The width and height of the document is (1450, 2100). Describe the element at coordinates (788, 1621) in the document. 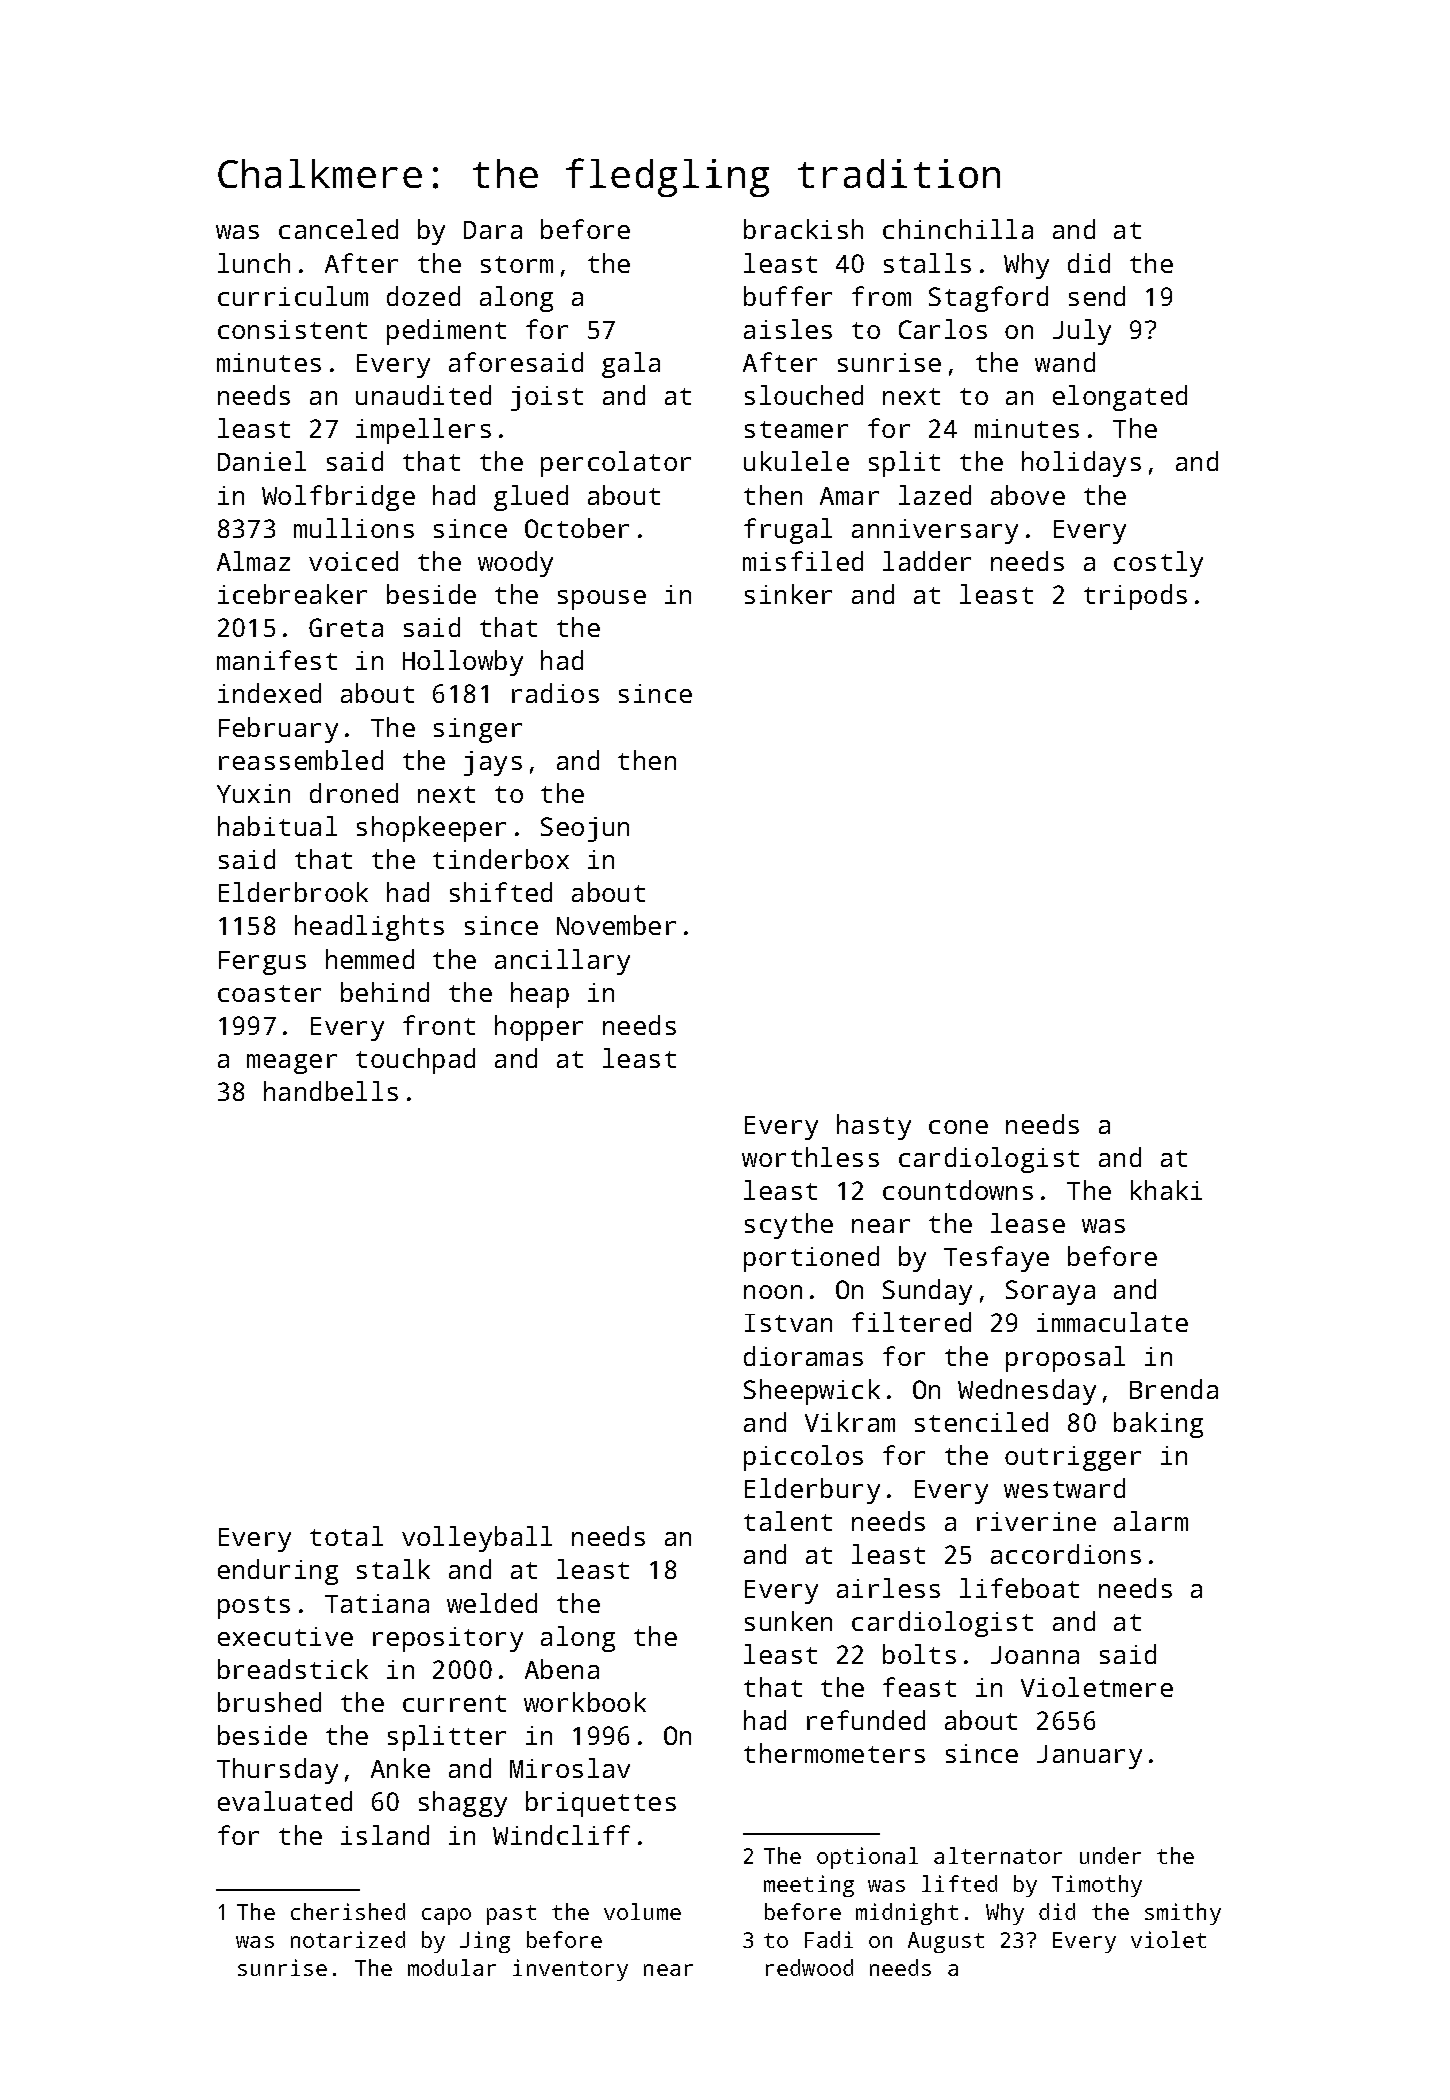

I see `sunken` at that location.
